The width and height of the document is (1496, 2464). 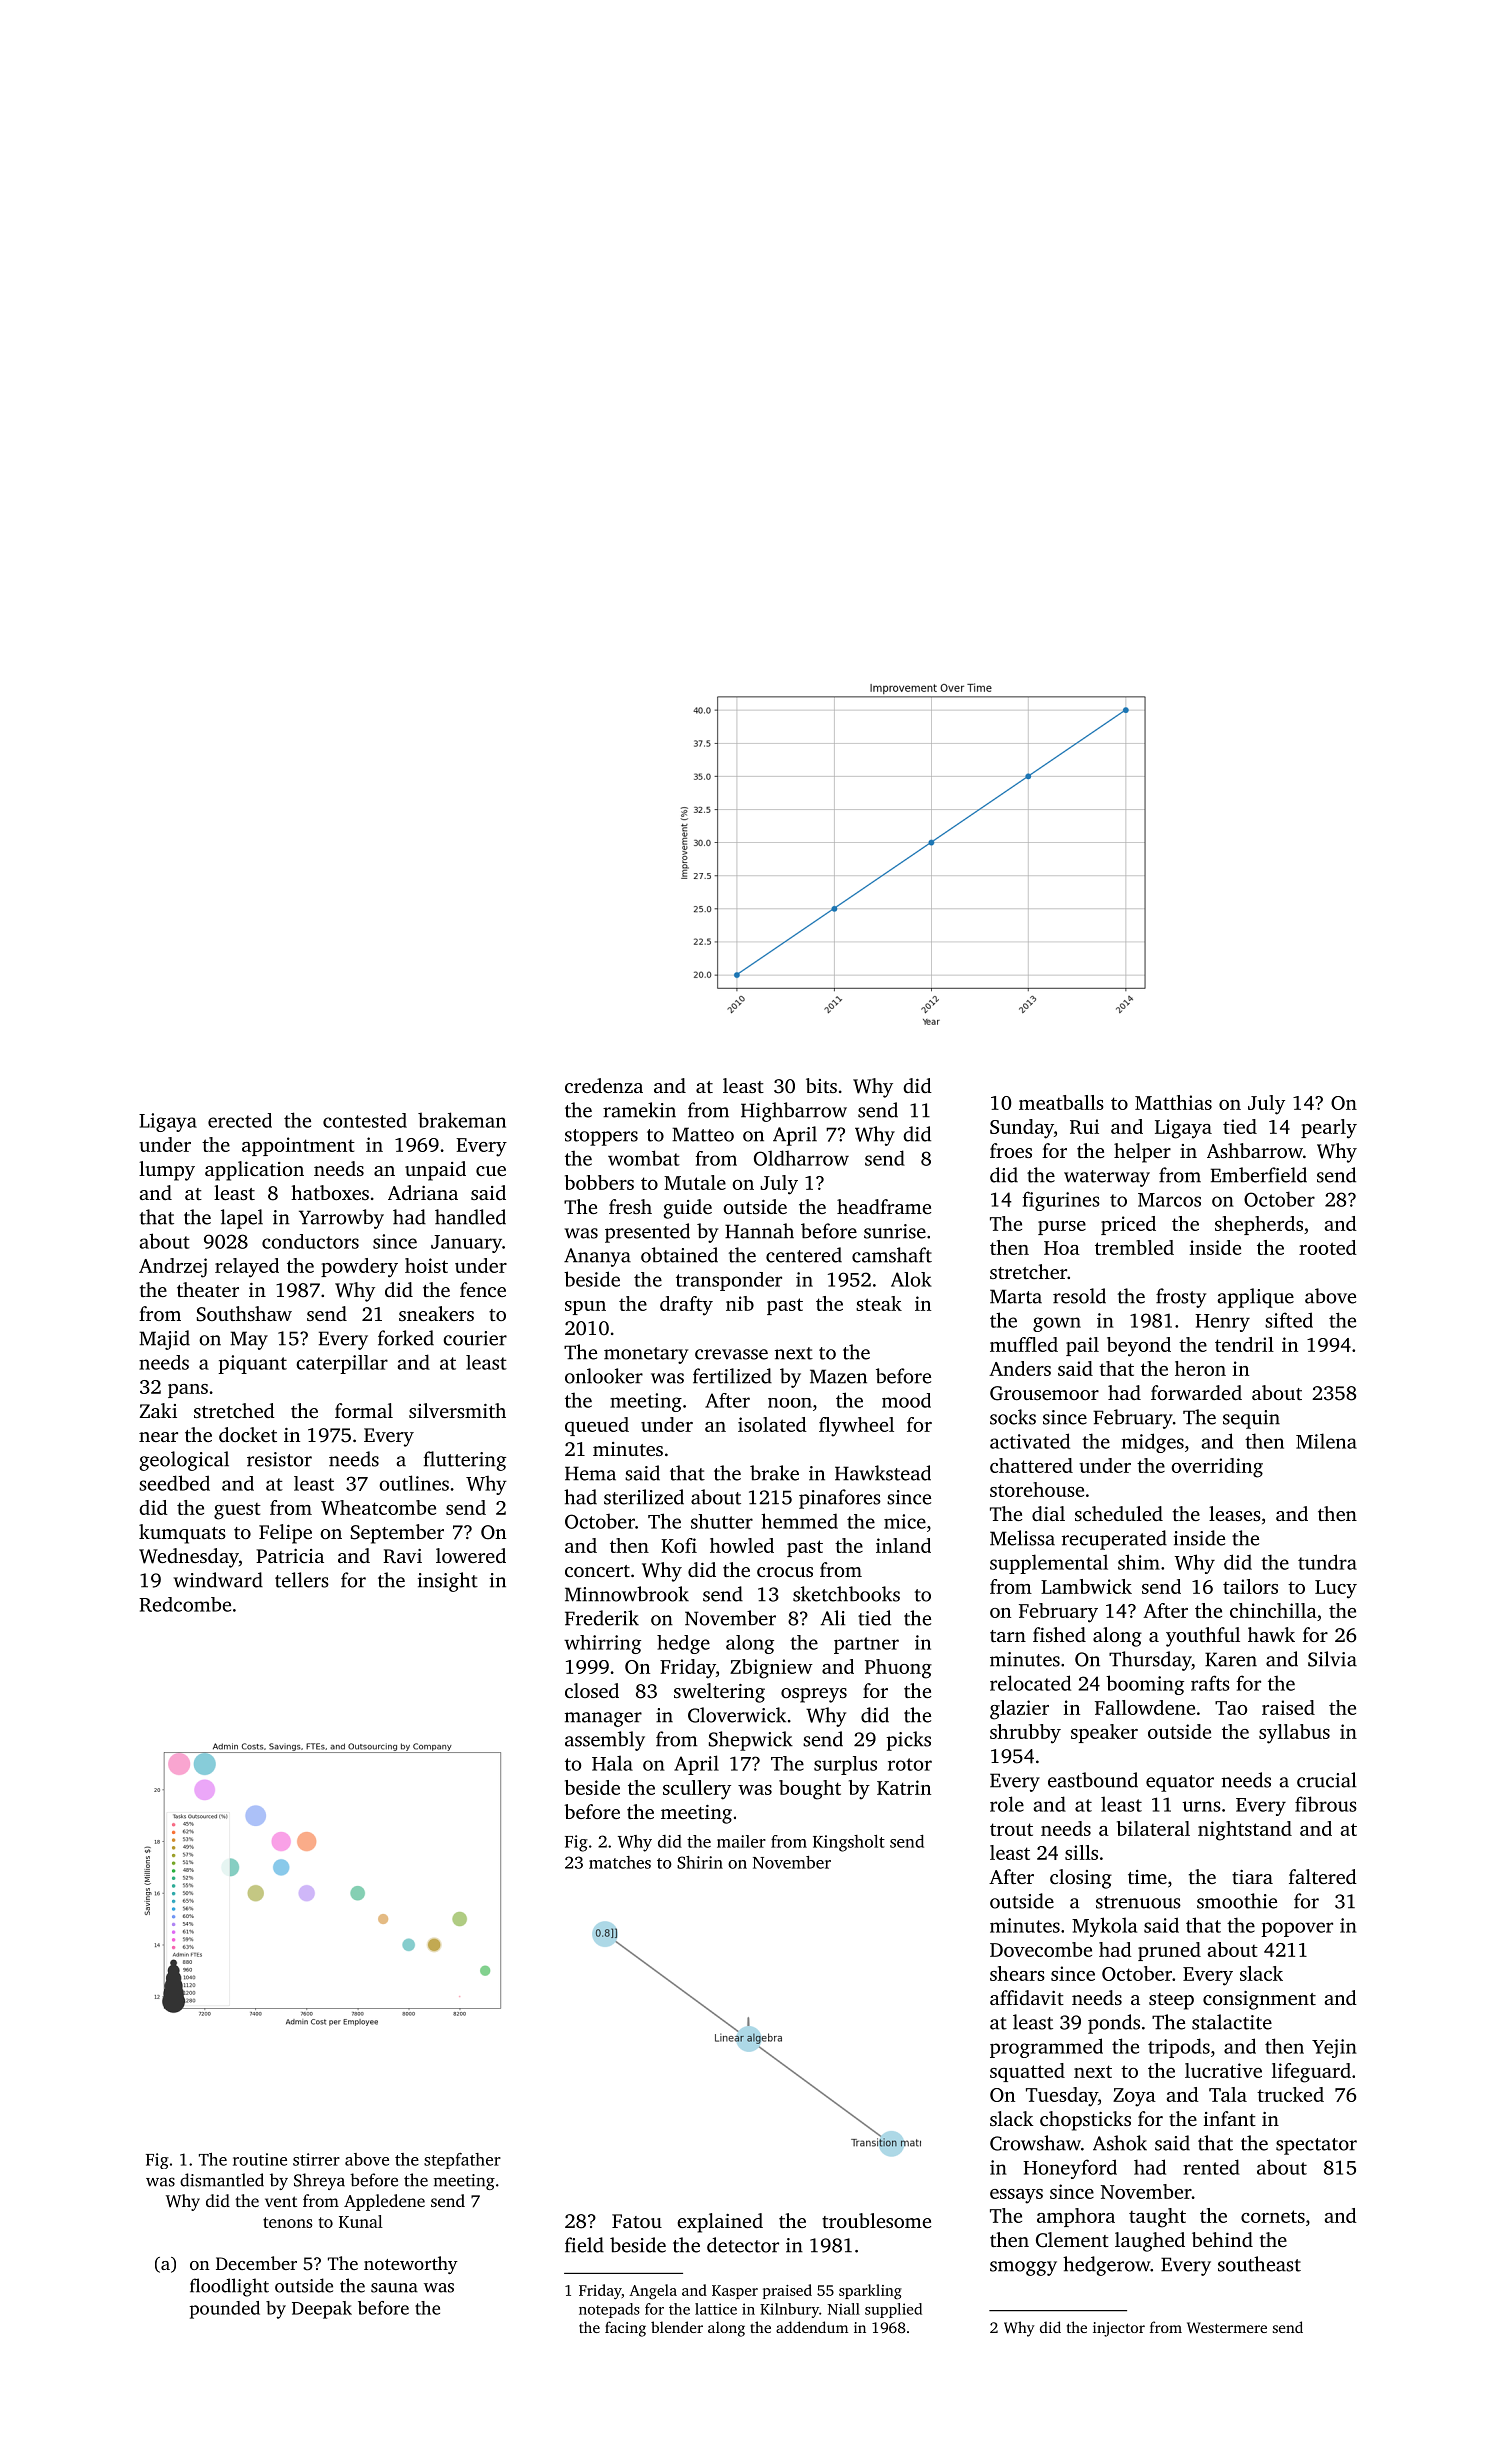 I want to click on matches, so click(x=620, y=1862).
